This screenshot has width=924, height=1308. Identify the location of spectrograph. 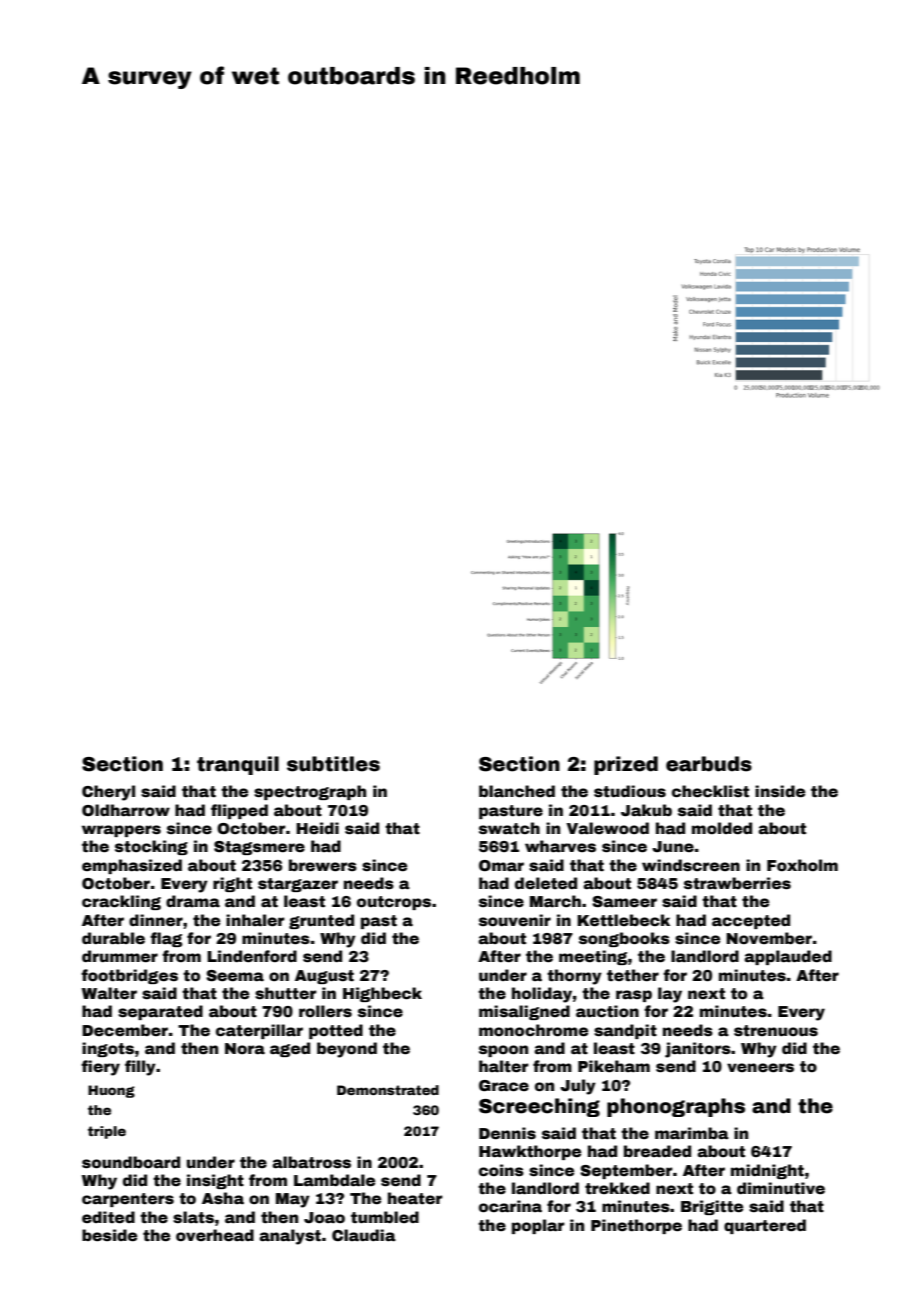
(310, 792).
